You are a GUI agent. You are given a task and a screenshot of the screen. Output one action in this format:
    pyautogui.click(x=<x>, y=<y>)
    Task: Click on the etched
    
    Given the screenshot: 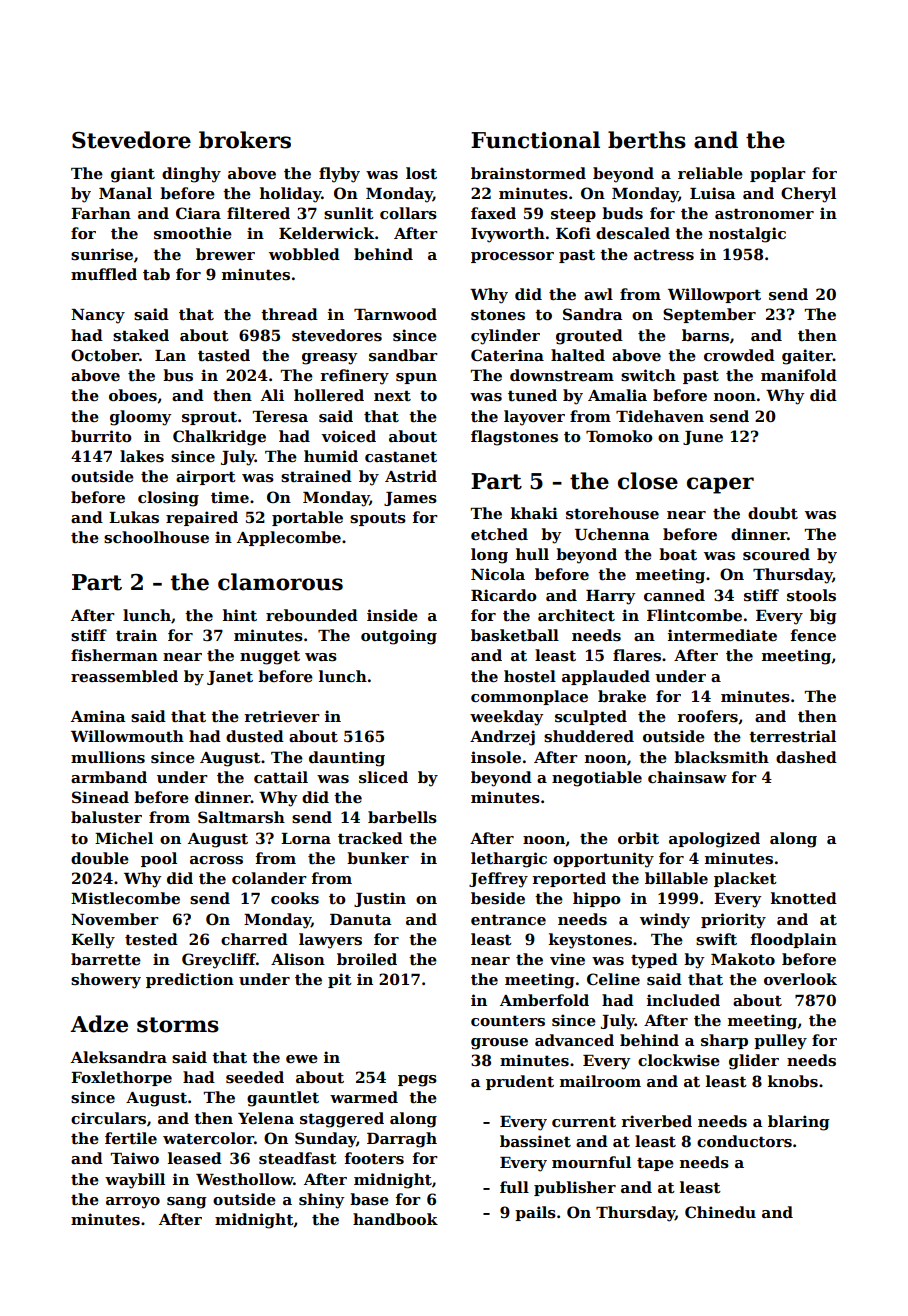 What is the action you would take?
    pyautogui.click(x=499, y=534)
